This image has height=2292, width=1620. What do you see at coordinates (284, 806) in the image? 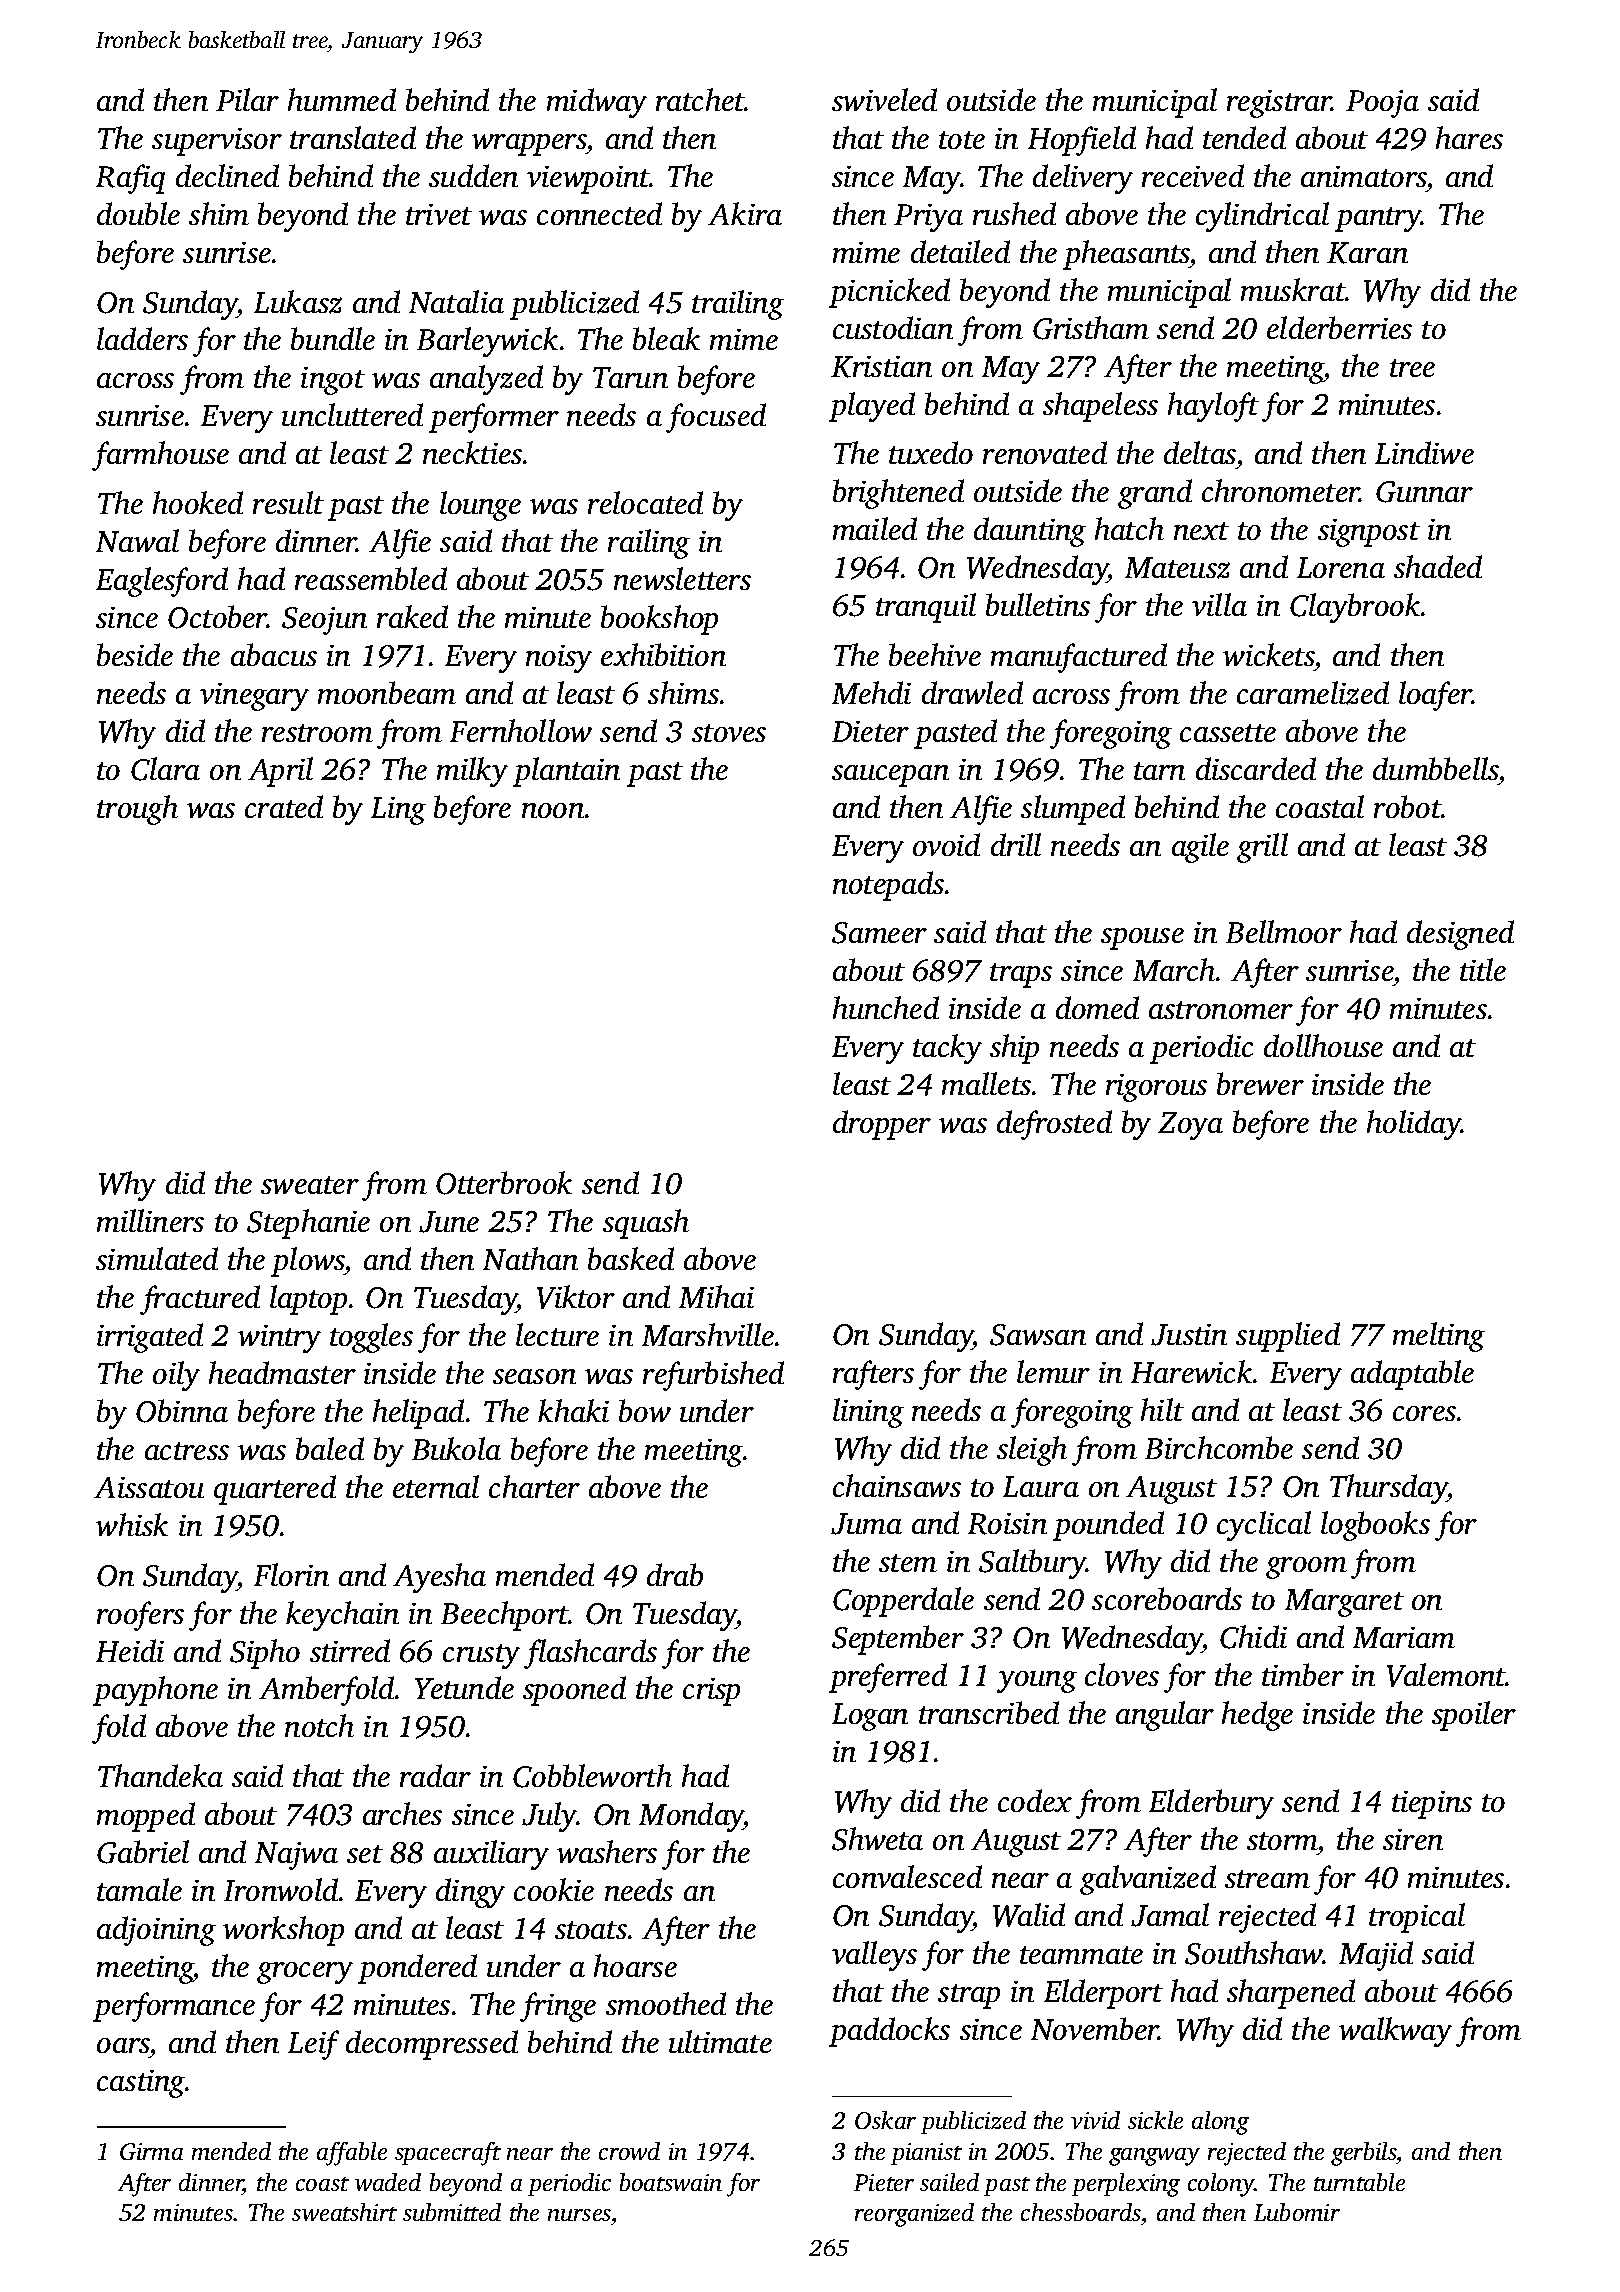
I see `crated` at bounding box center [284, 806].
